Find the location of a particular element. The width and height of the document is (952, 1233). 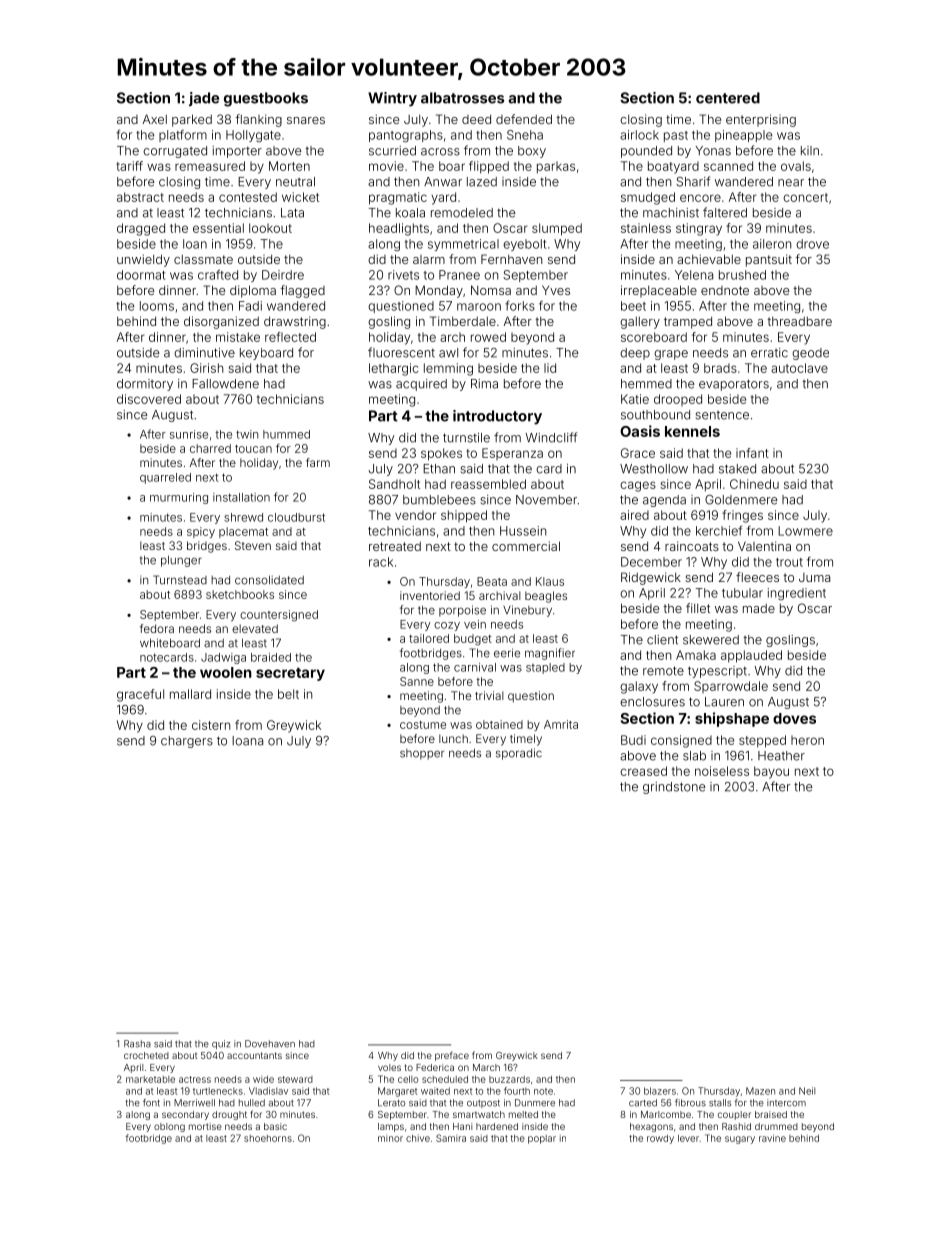

waited is located at coordinates (435, 1091).
